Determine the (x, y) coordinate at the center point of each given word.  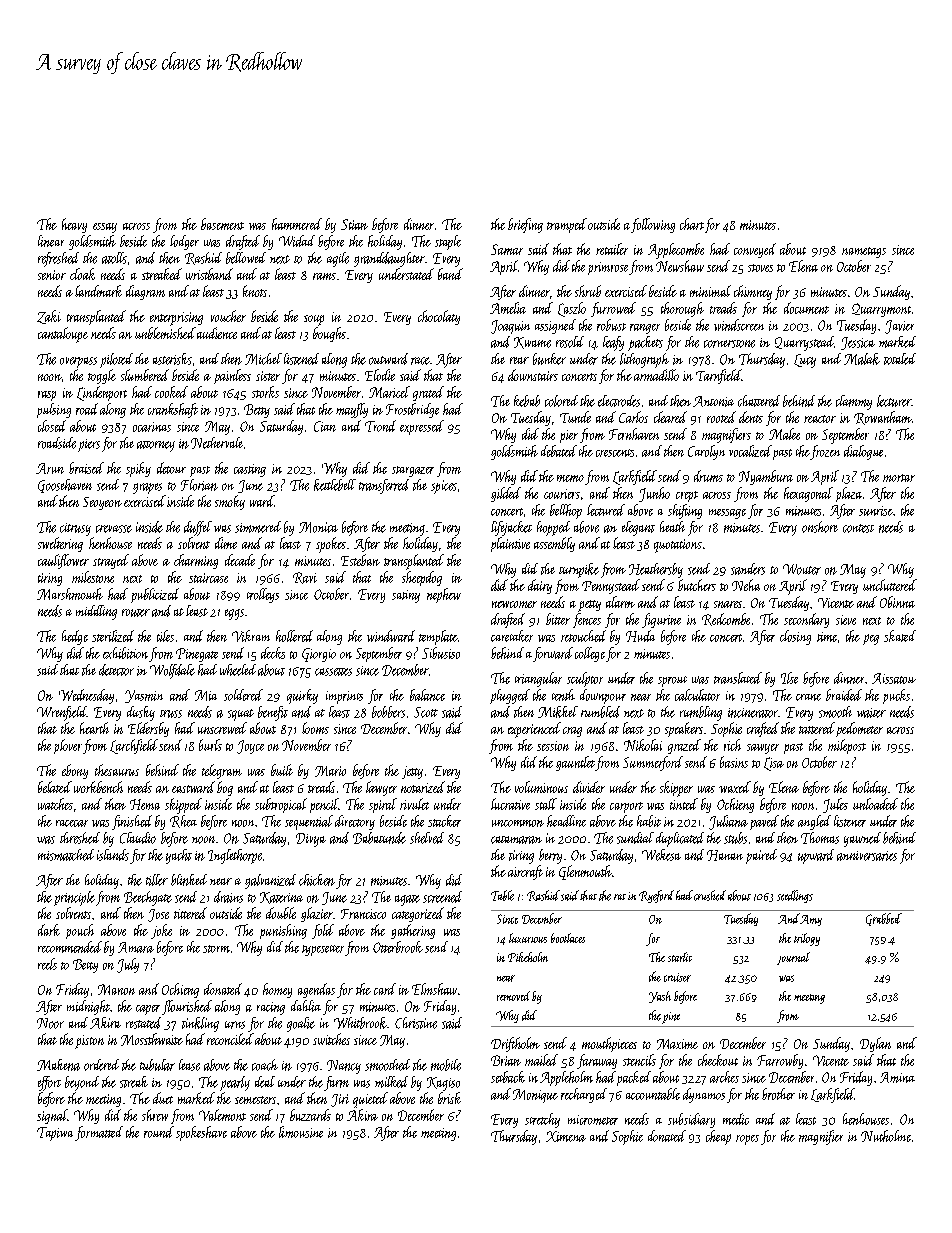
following (653, 225)
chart (692, 224)
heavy (74, 225)
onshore (820, 527)
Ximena (566, 1136)
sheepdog (422, 578)
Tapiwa (55, 1134)
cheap (718, 1137)
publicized (155, 595)
